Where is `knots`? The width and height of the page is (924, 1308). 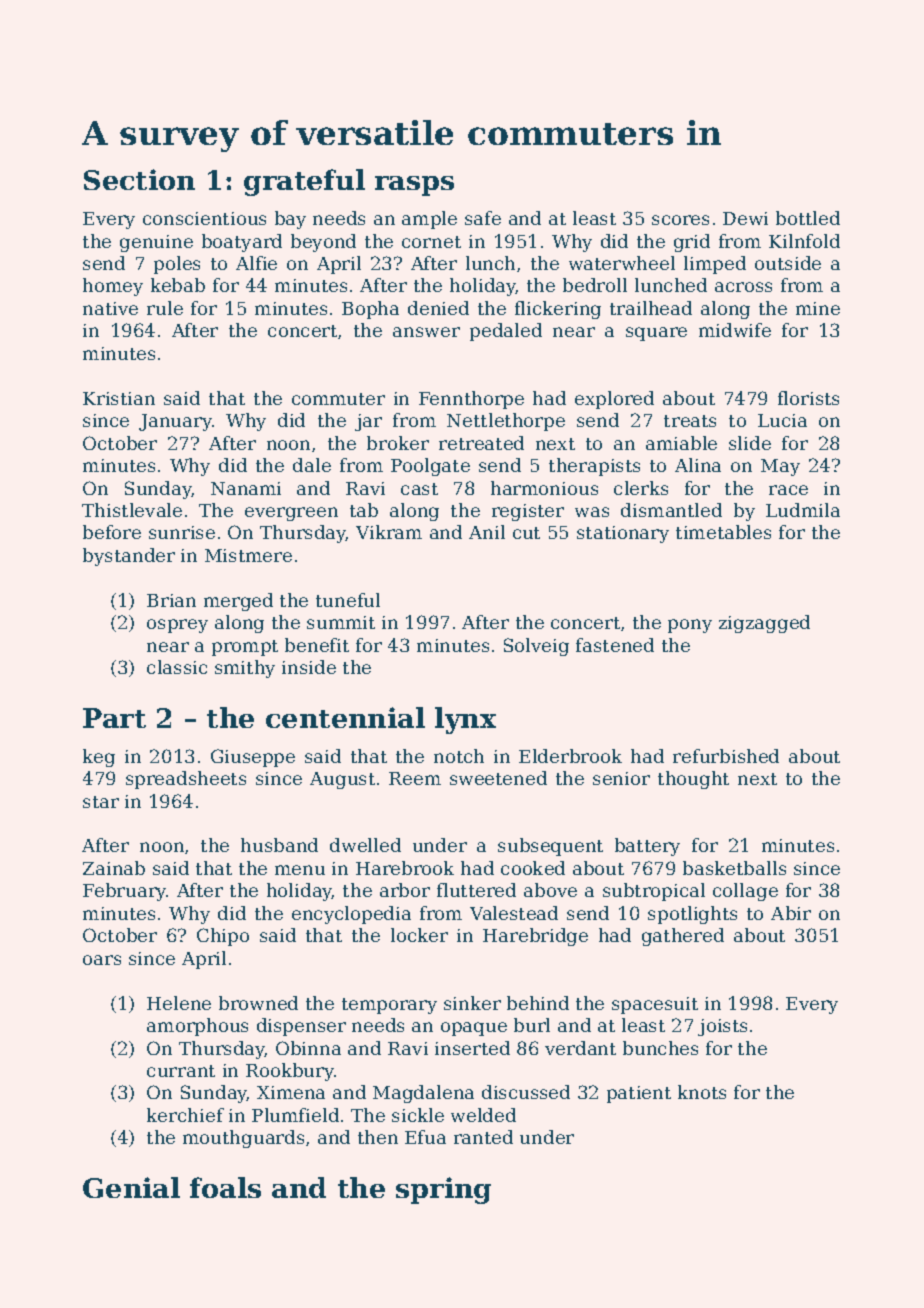
knots is located at coordinates (702, 1092).
